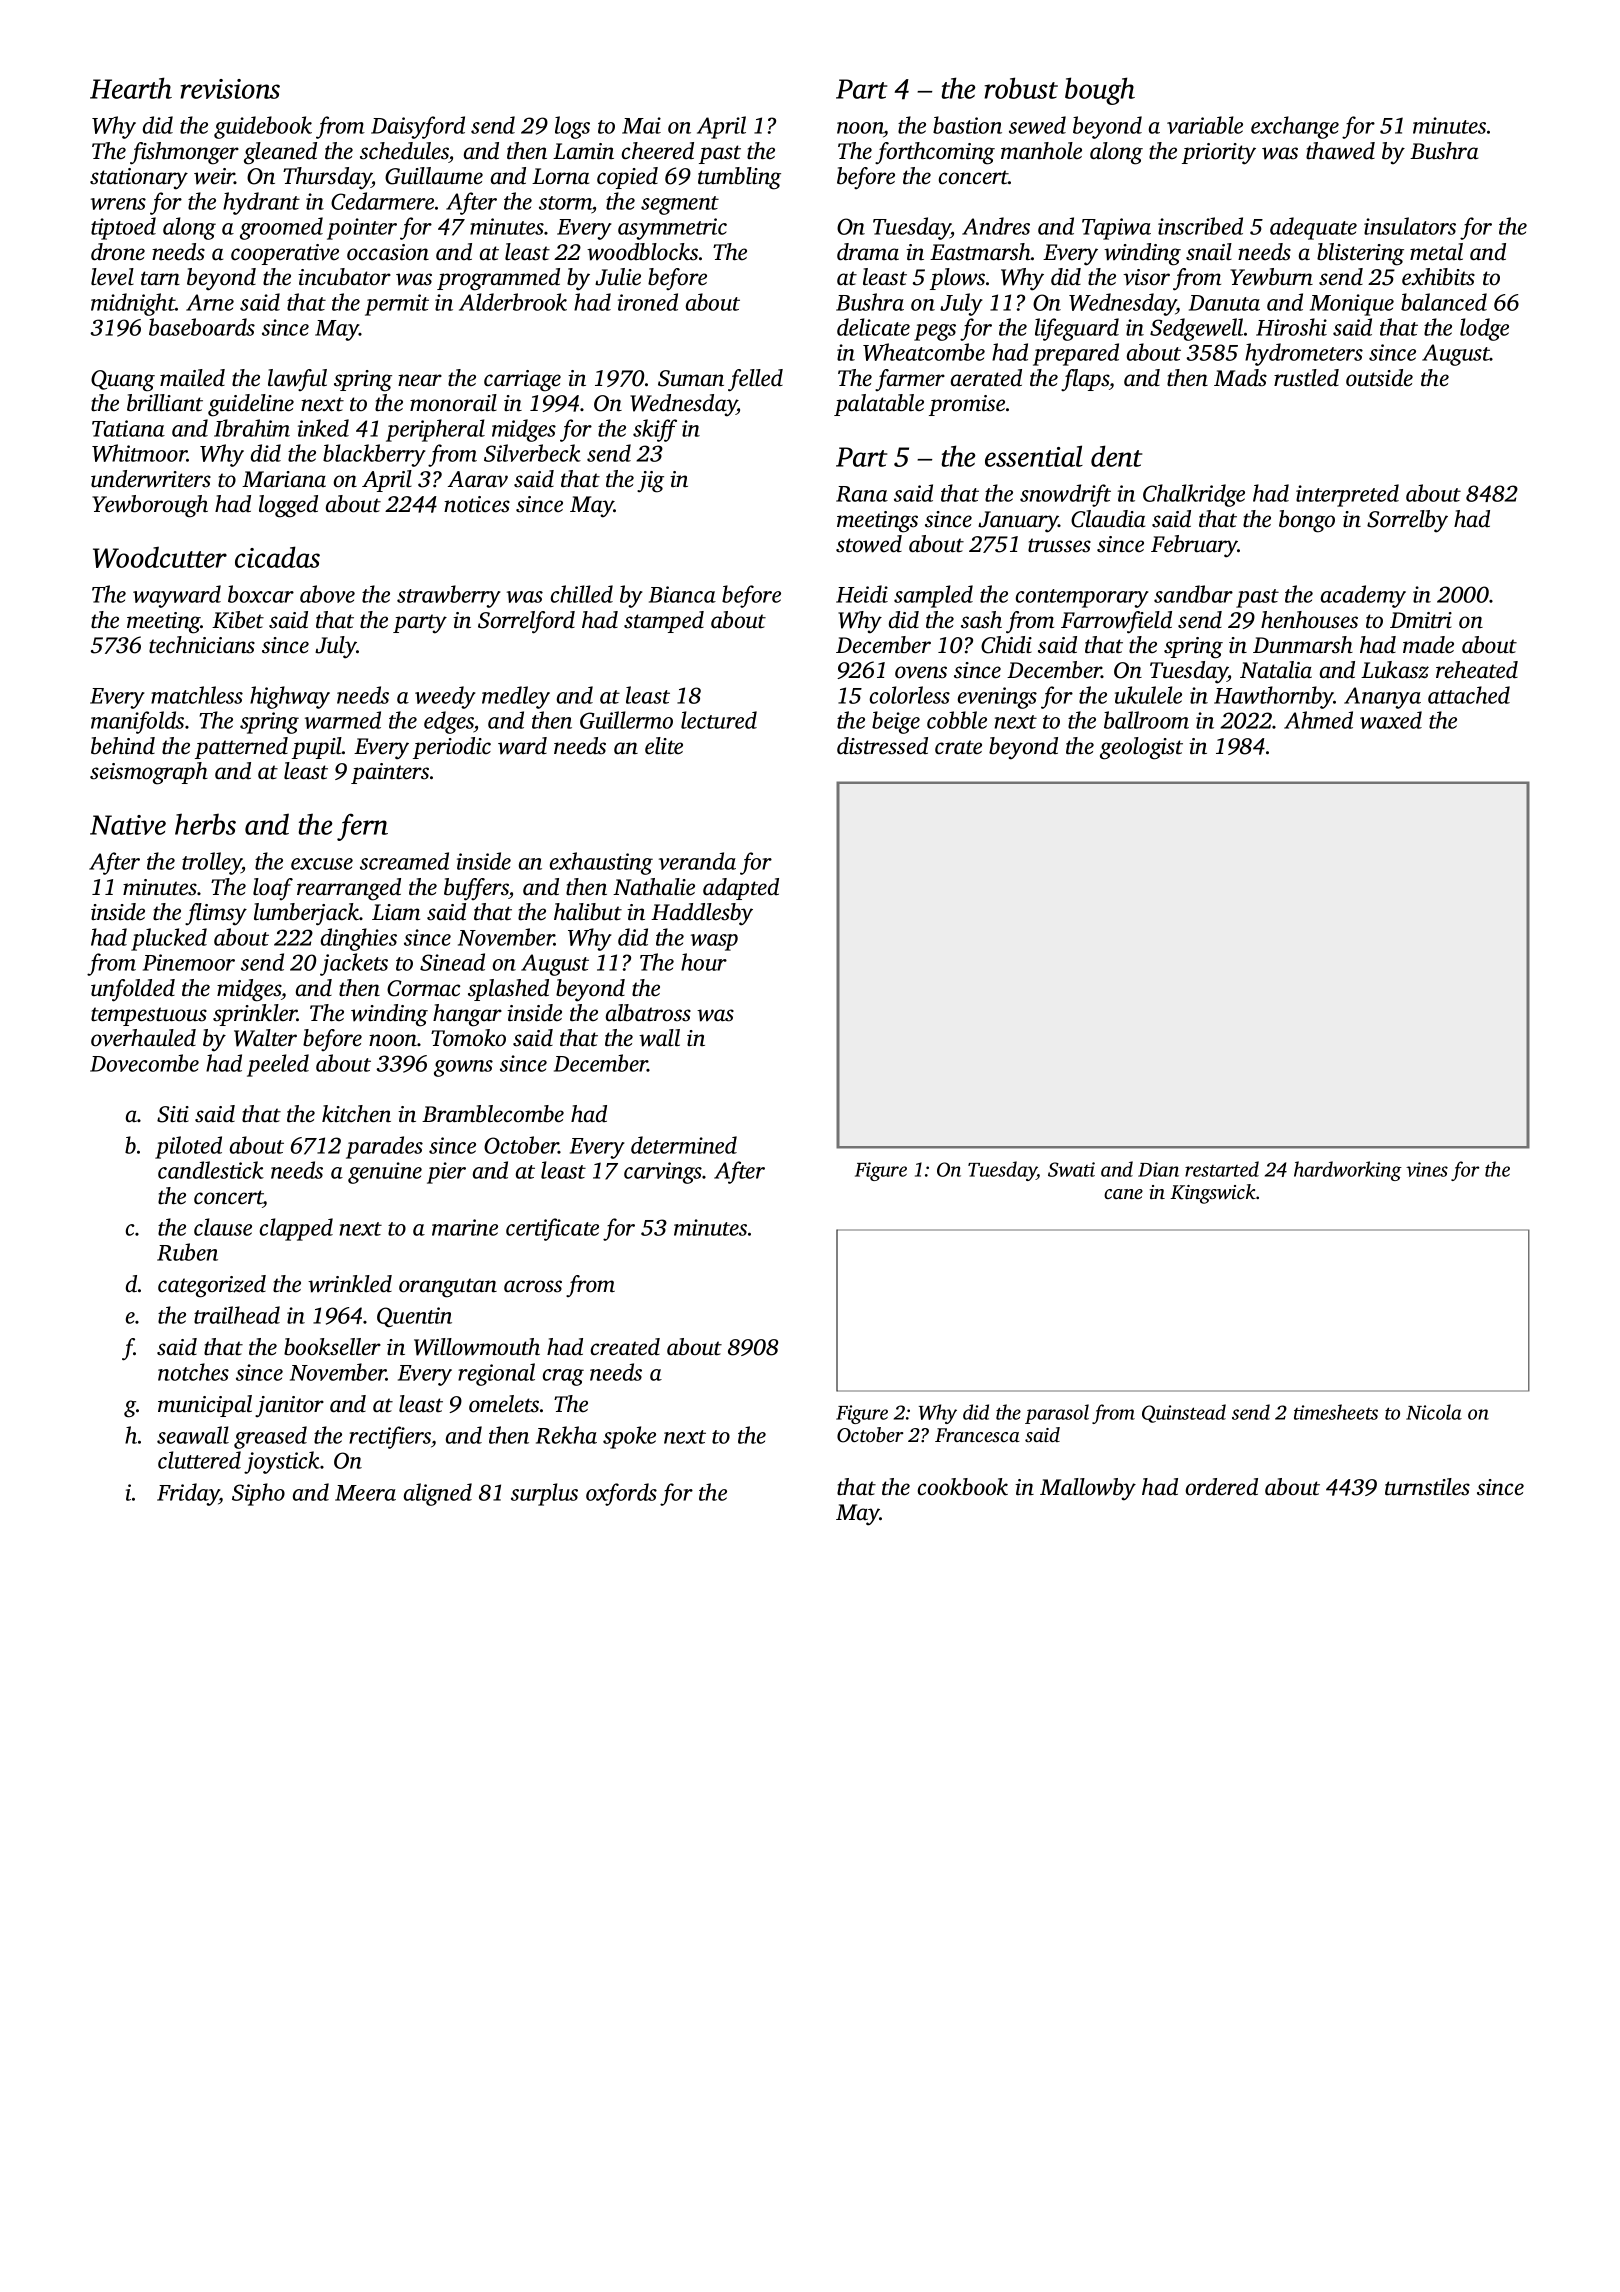 Image resolution: width=1620 pixels, height=2292 pixels. Describe the element at coordinates (1021, 88) in the screenshot. I see `robust` at that location.
